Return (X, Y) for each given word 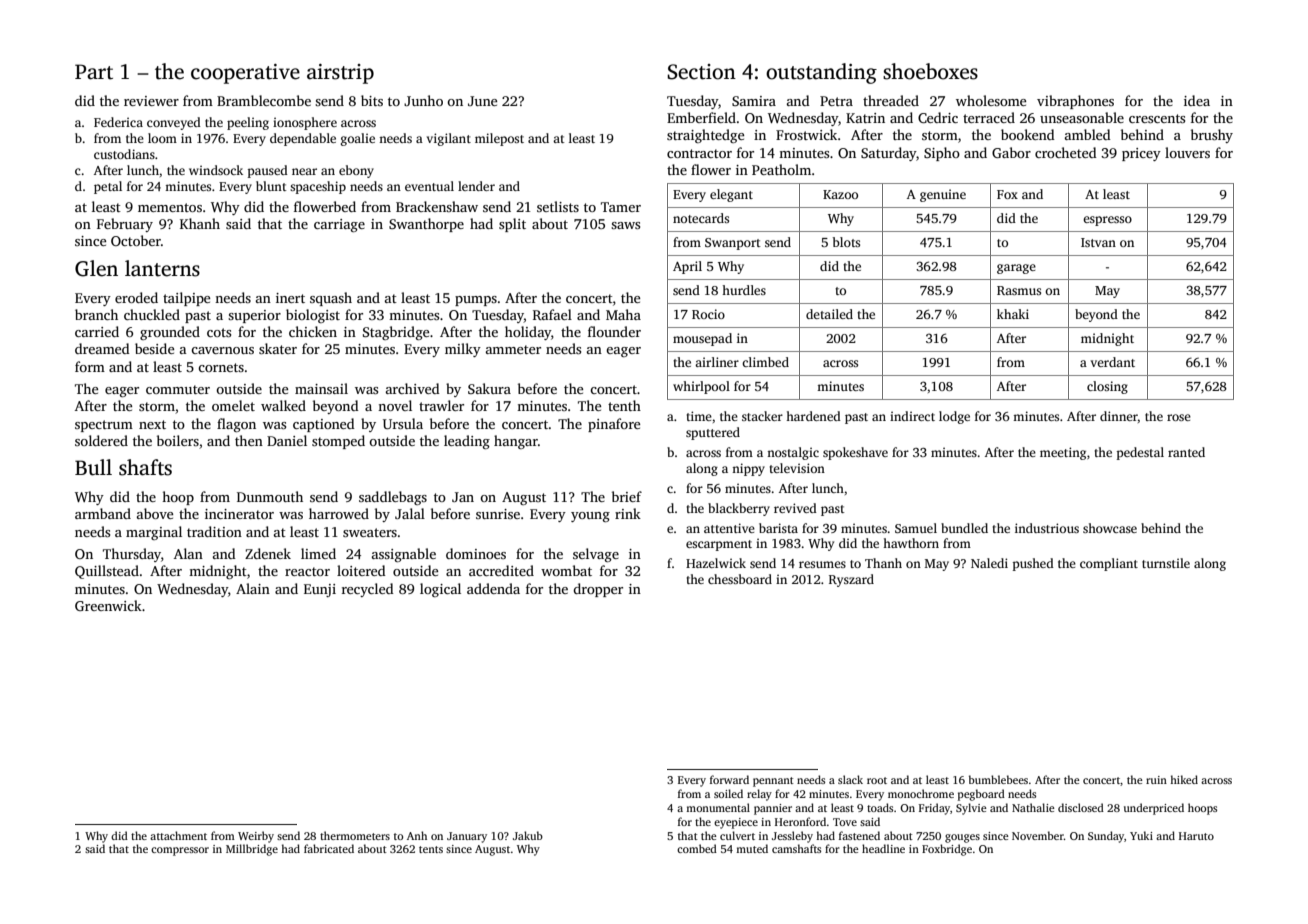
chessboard (740, 579)
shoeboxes (930, 71)
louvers (1187, 152)
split (512, 225)
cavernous (222, 350)
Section (701, 72)
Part (94, 72)
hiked (1184, 779)
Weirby (256, 837)
